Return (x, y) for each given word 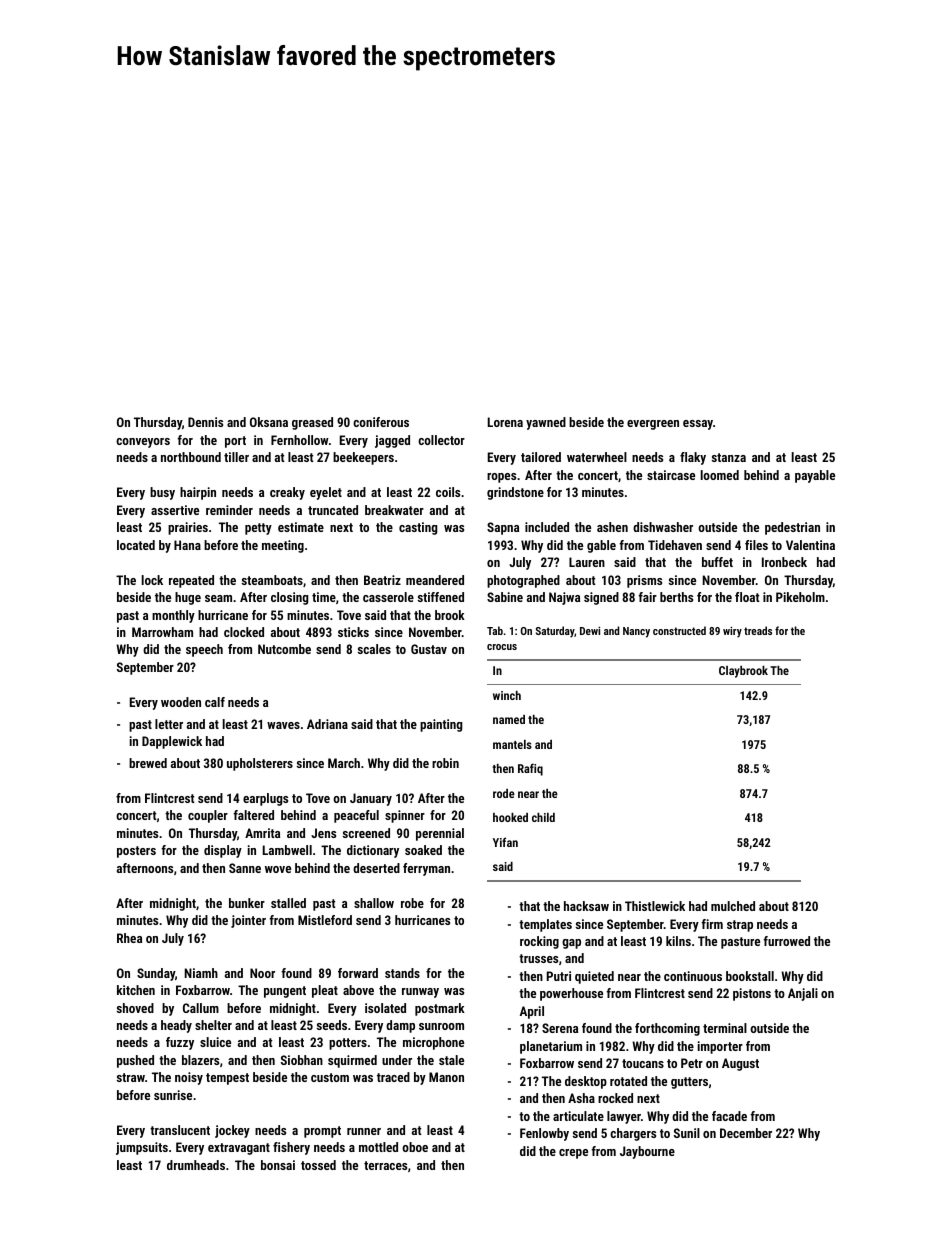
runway (420, 993)
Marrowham (162, 632)
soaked (423, 850)
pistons (752, 994)
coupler (208, 816)
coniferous (381, 422)
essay (698, 425)
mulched (733, 906)
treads (758, 630)
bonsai (278, 1165)
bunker (247, 903)
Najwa (564, 598)
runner (364, 1131)
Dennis (205, 422)
